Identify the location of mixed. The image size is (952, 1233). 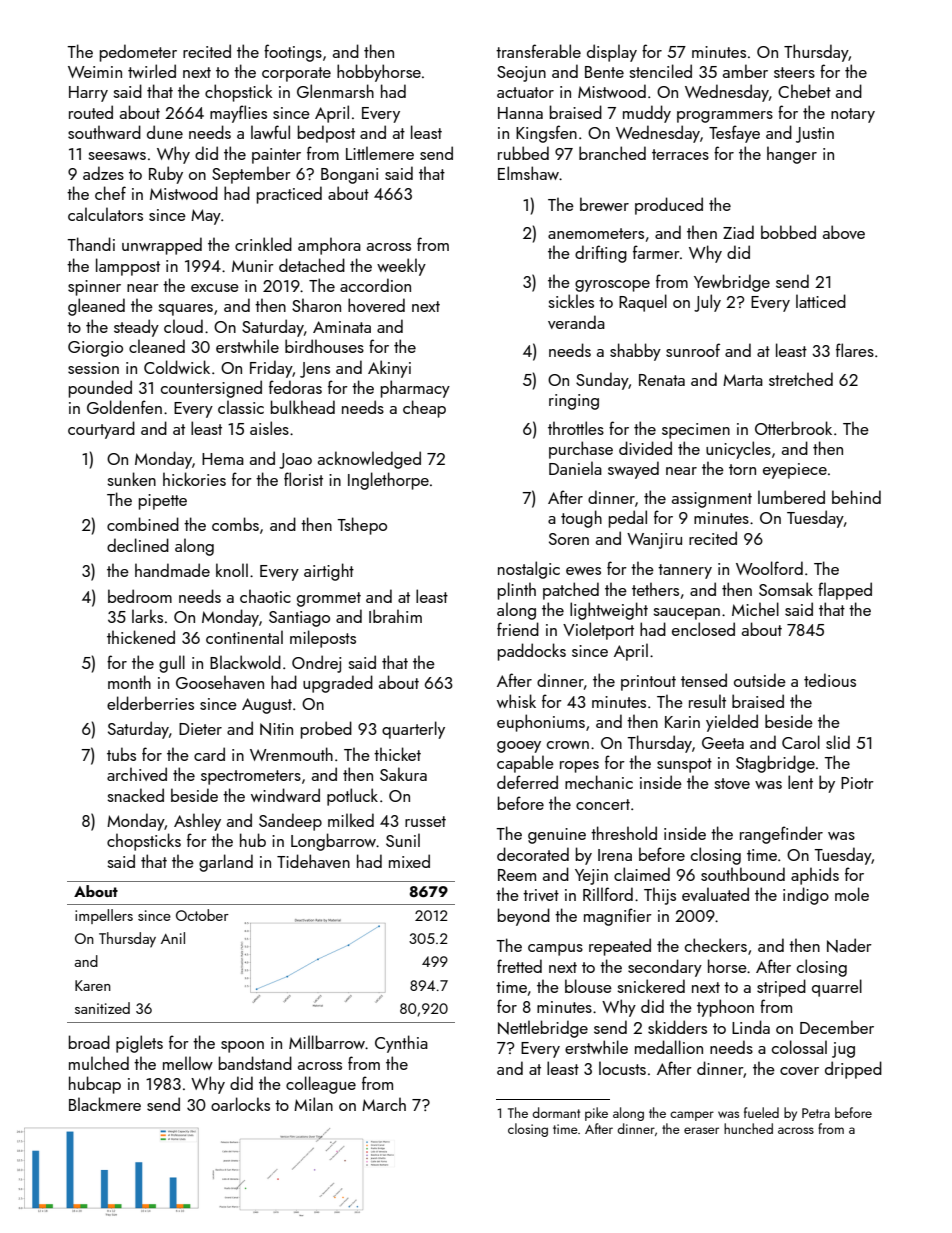
(409, 861).
